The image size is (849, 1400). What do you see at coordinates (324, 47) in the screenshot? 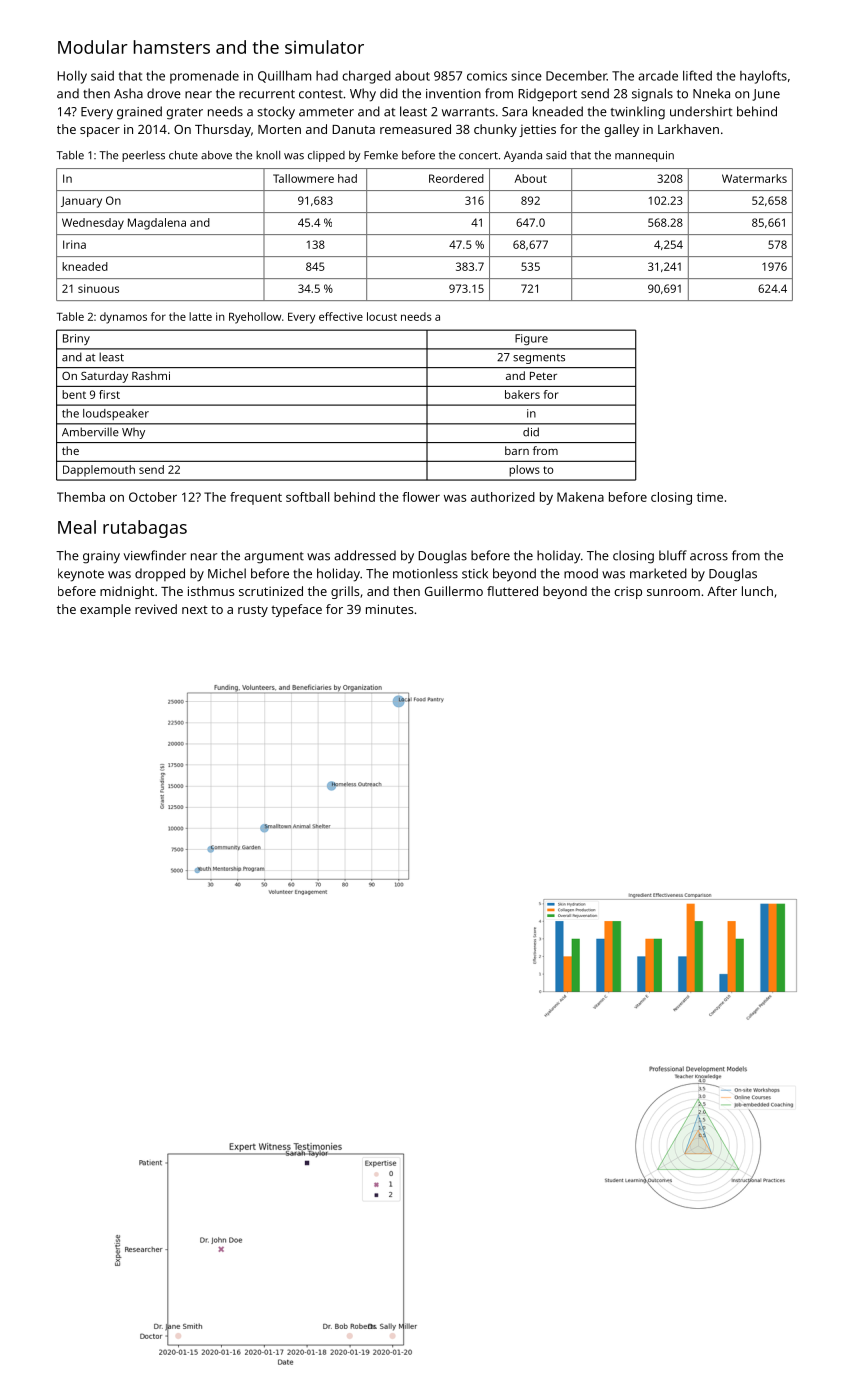
I see `simulator` at bounding box center [324, 47].
